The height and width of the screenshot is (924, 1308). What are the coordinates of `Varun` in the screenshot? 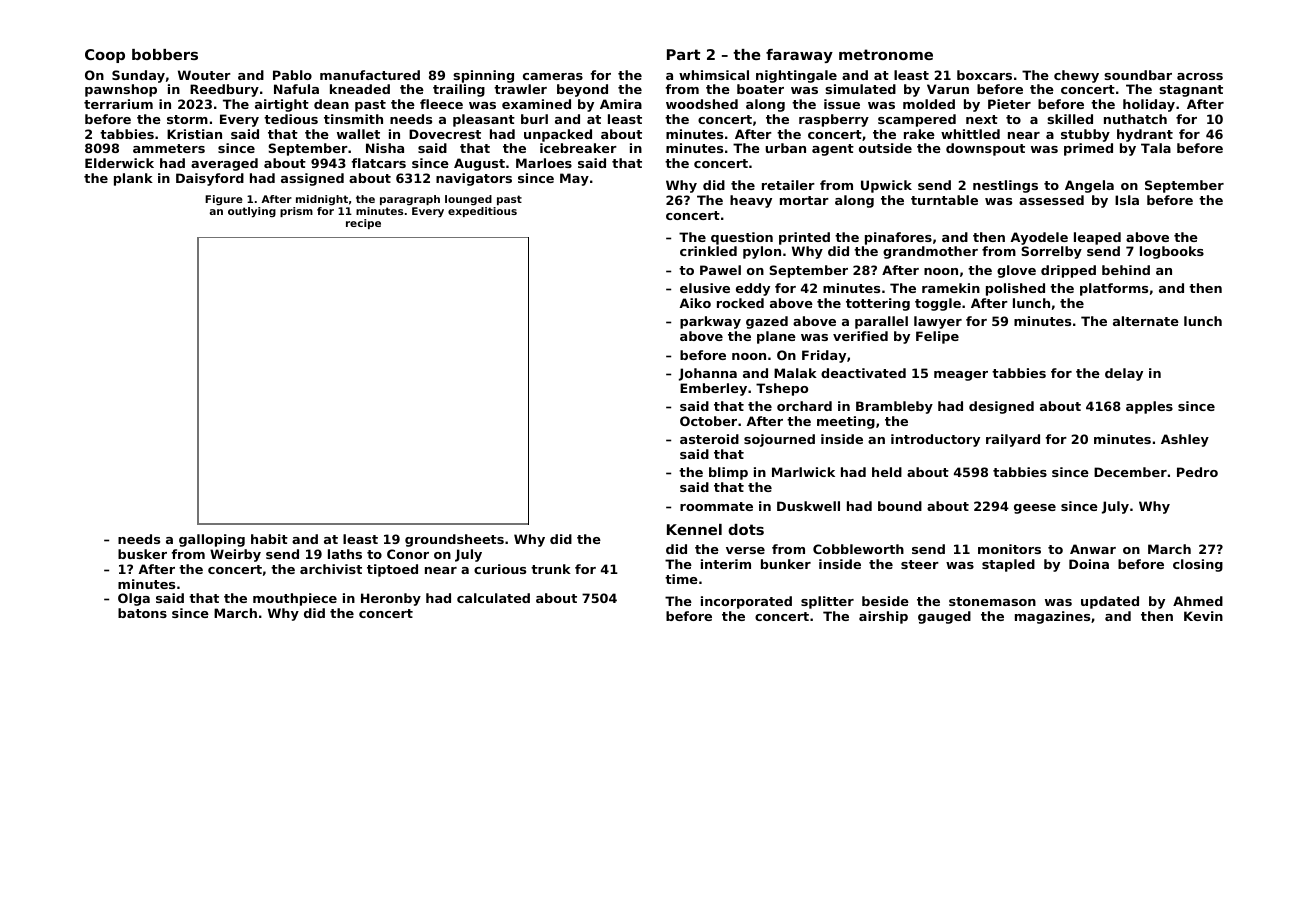 It's located at (948, 89).
